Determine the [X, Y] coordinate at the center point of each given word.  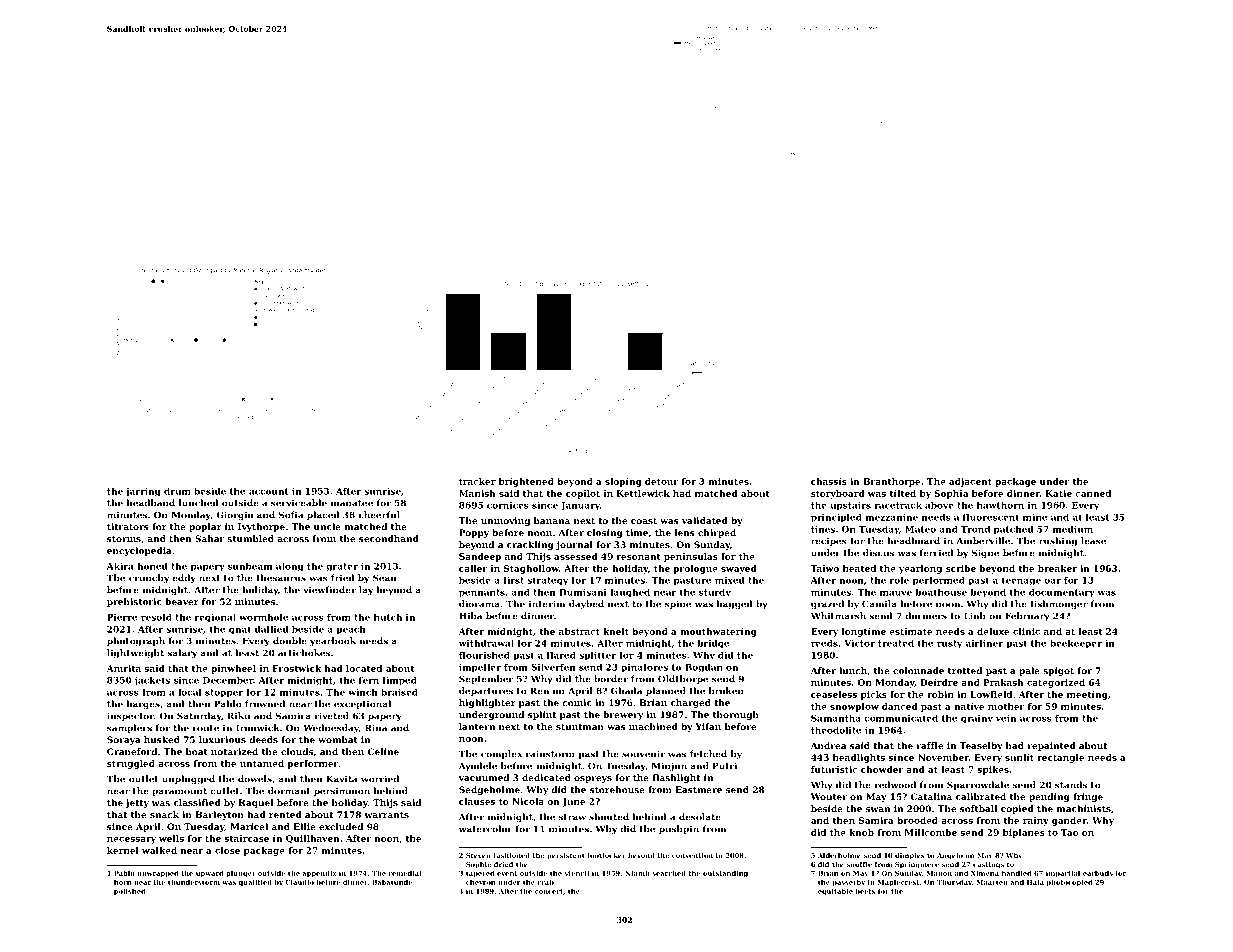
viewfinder [329, 590]
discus [878, 553]
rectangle [1060, 758]
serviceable [299, 503]
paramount [179, 792]
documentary [1062, 592]
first [513, 580]
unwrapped [157, 873]
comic [577, 702]
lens [685, 532]
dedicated [546, 777]
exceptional [362, 704]
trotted [965, 670]
